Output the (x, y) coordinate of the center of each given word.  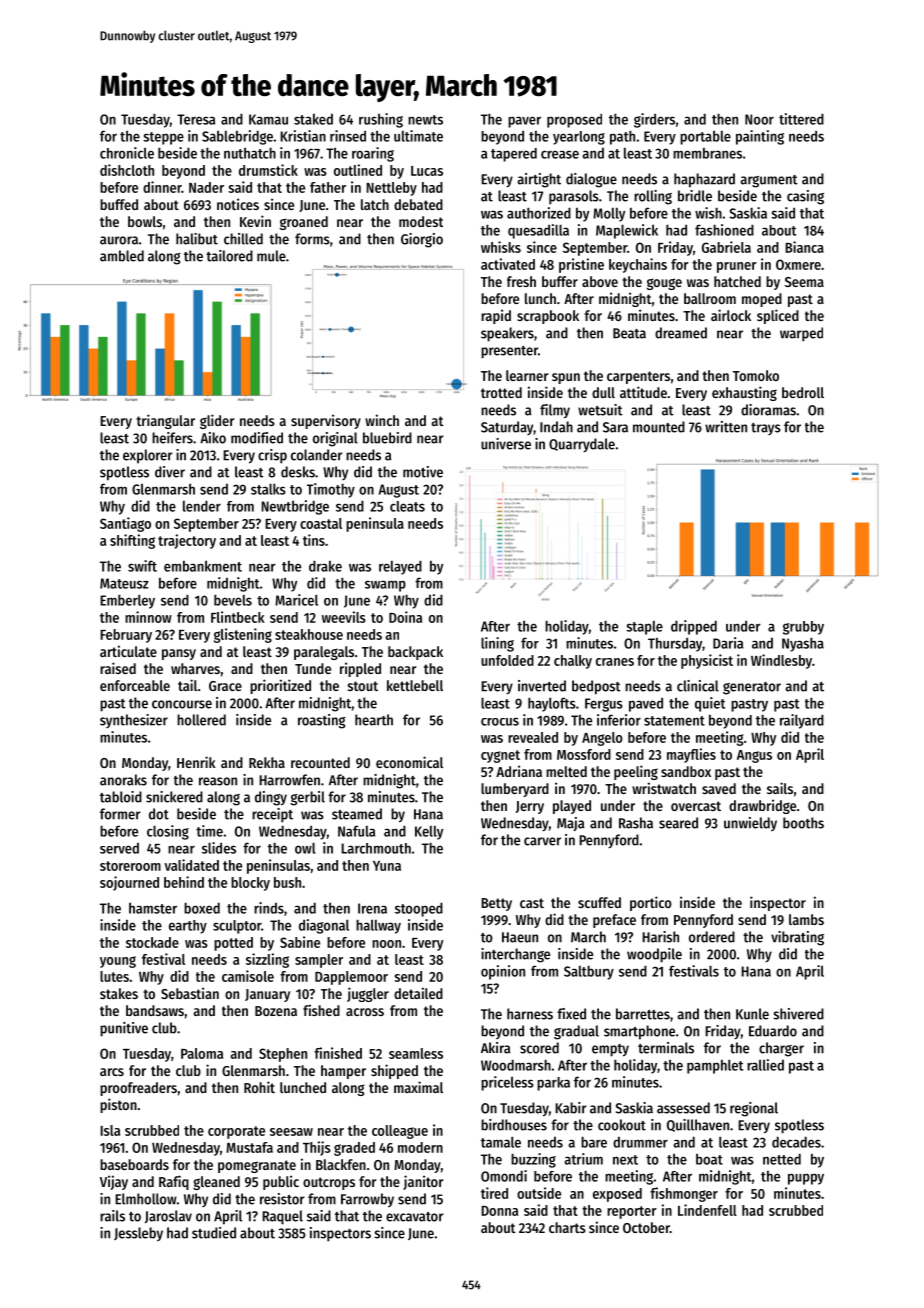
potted (233, 944)
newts (425, 120)
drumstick (268, 170)
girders (654, 120)
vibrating (797, 938)
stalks (268, 489)
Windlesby (781, 661)
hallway (378, 926)
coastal (321, 523)
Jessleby (138, 1234)
